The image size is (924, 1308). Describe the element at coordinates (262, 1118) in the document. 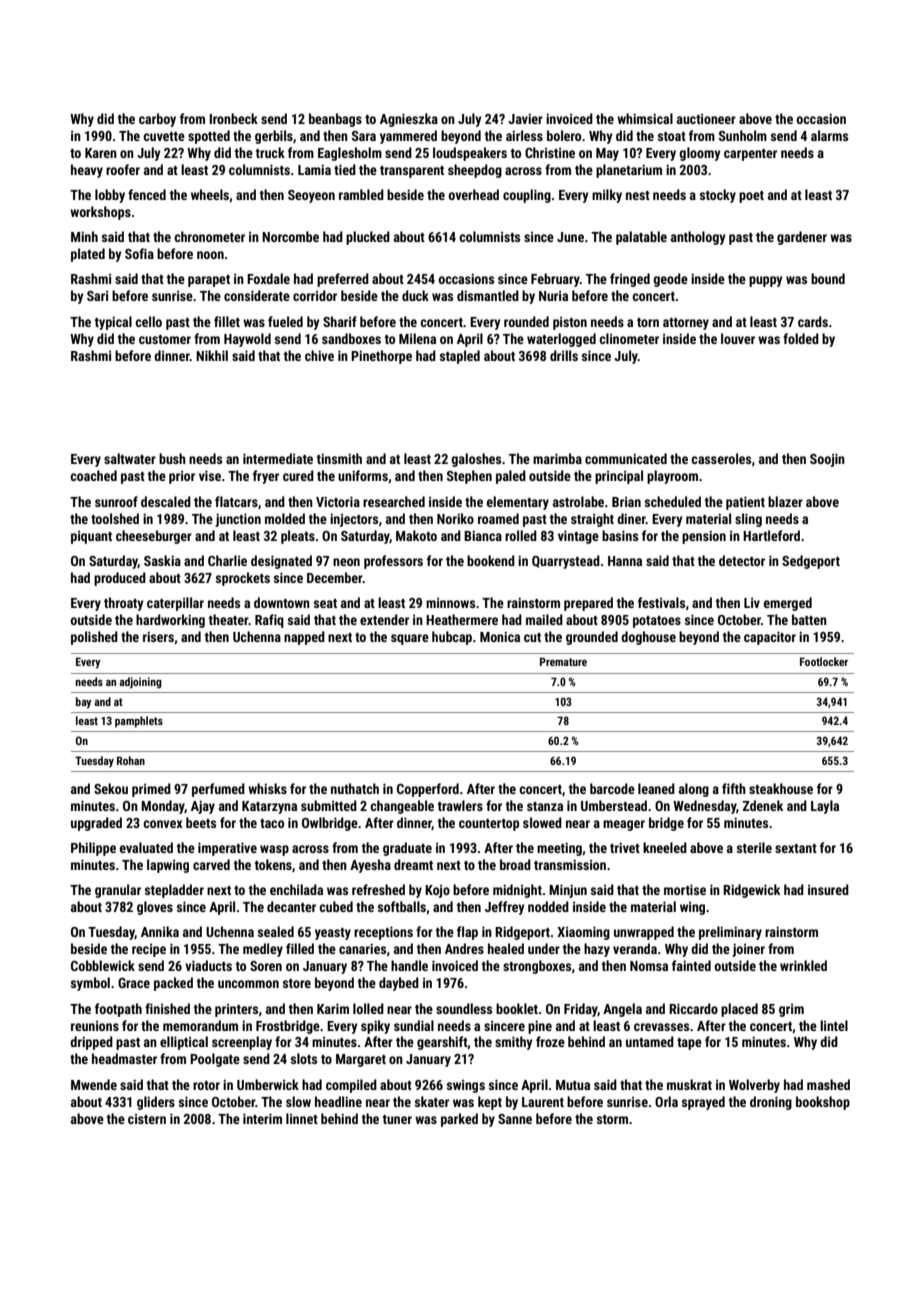

I see `interim` at that location.
